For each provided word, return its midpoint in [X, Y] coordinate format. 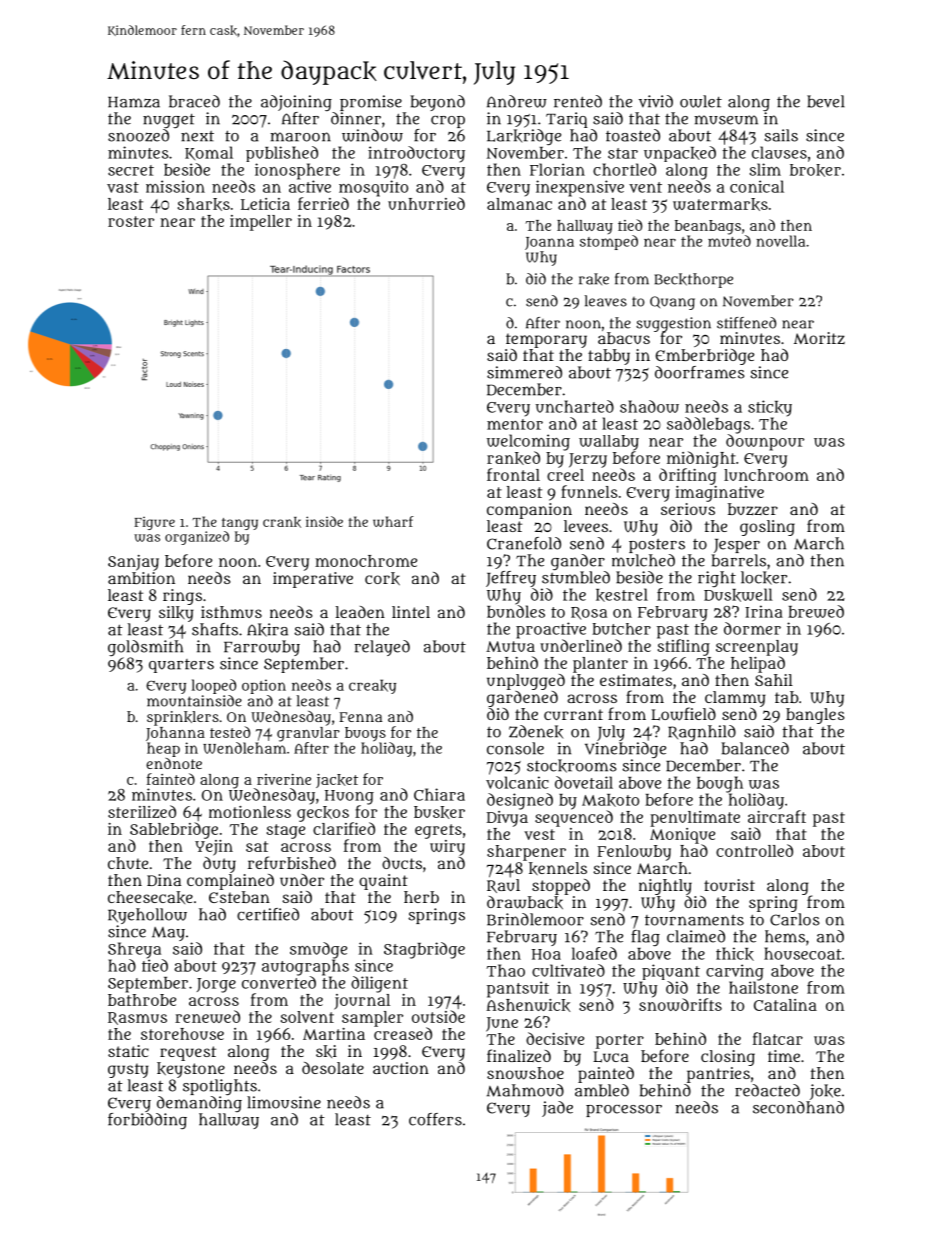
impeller [261, 223]
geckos [323, 814]
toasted [633, 135]
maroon [300, 137]
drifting [687, 476]
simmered [524, 372]
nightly [665, 887]
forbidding [147, 1121]
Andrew [517, 101]
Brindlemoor [535, 919]
